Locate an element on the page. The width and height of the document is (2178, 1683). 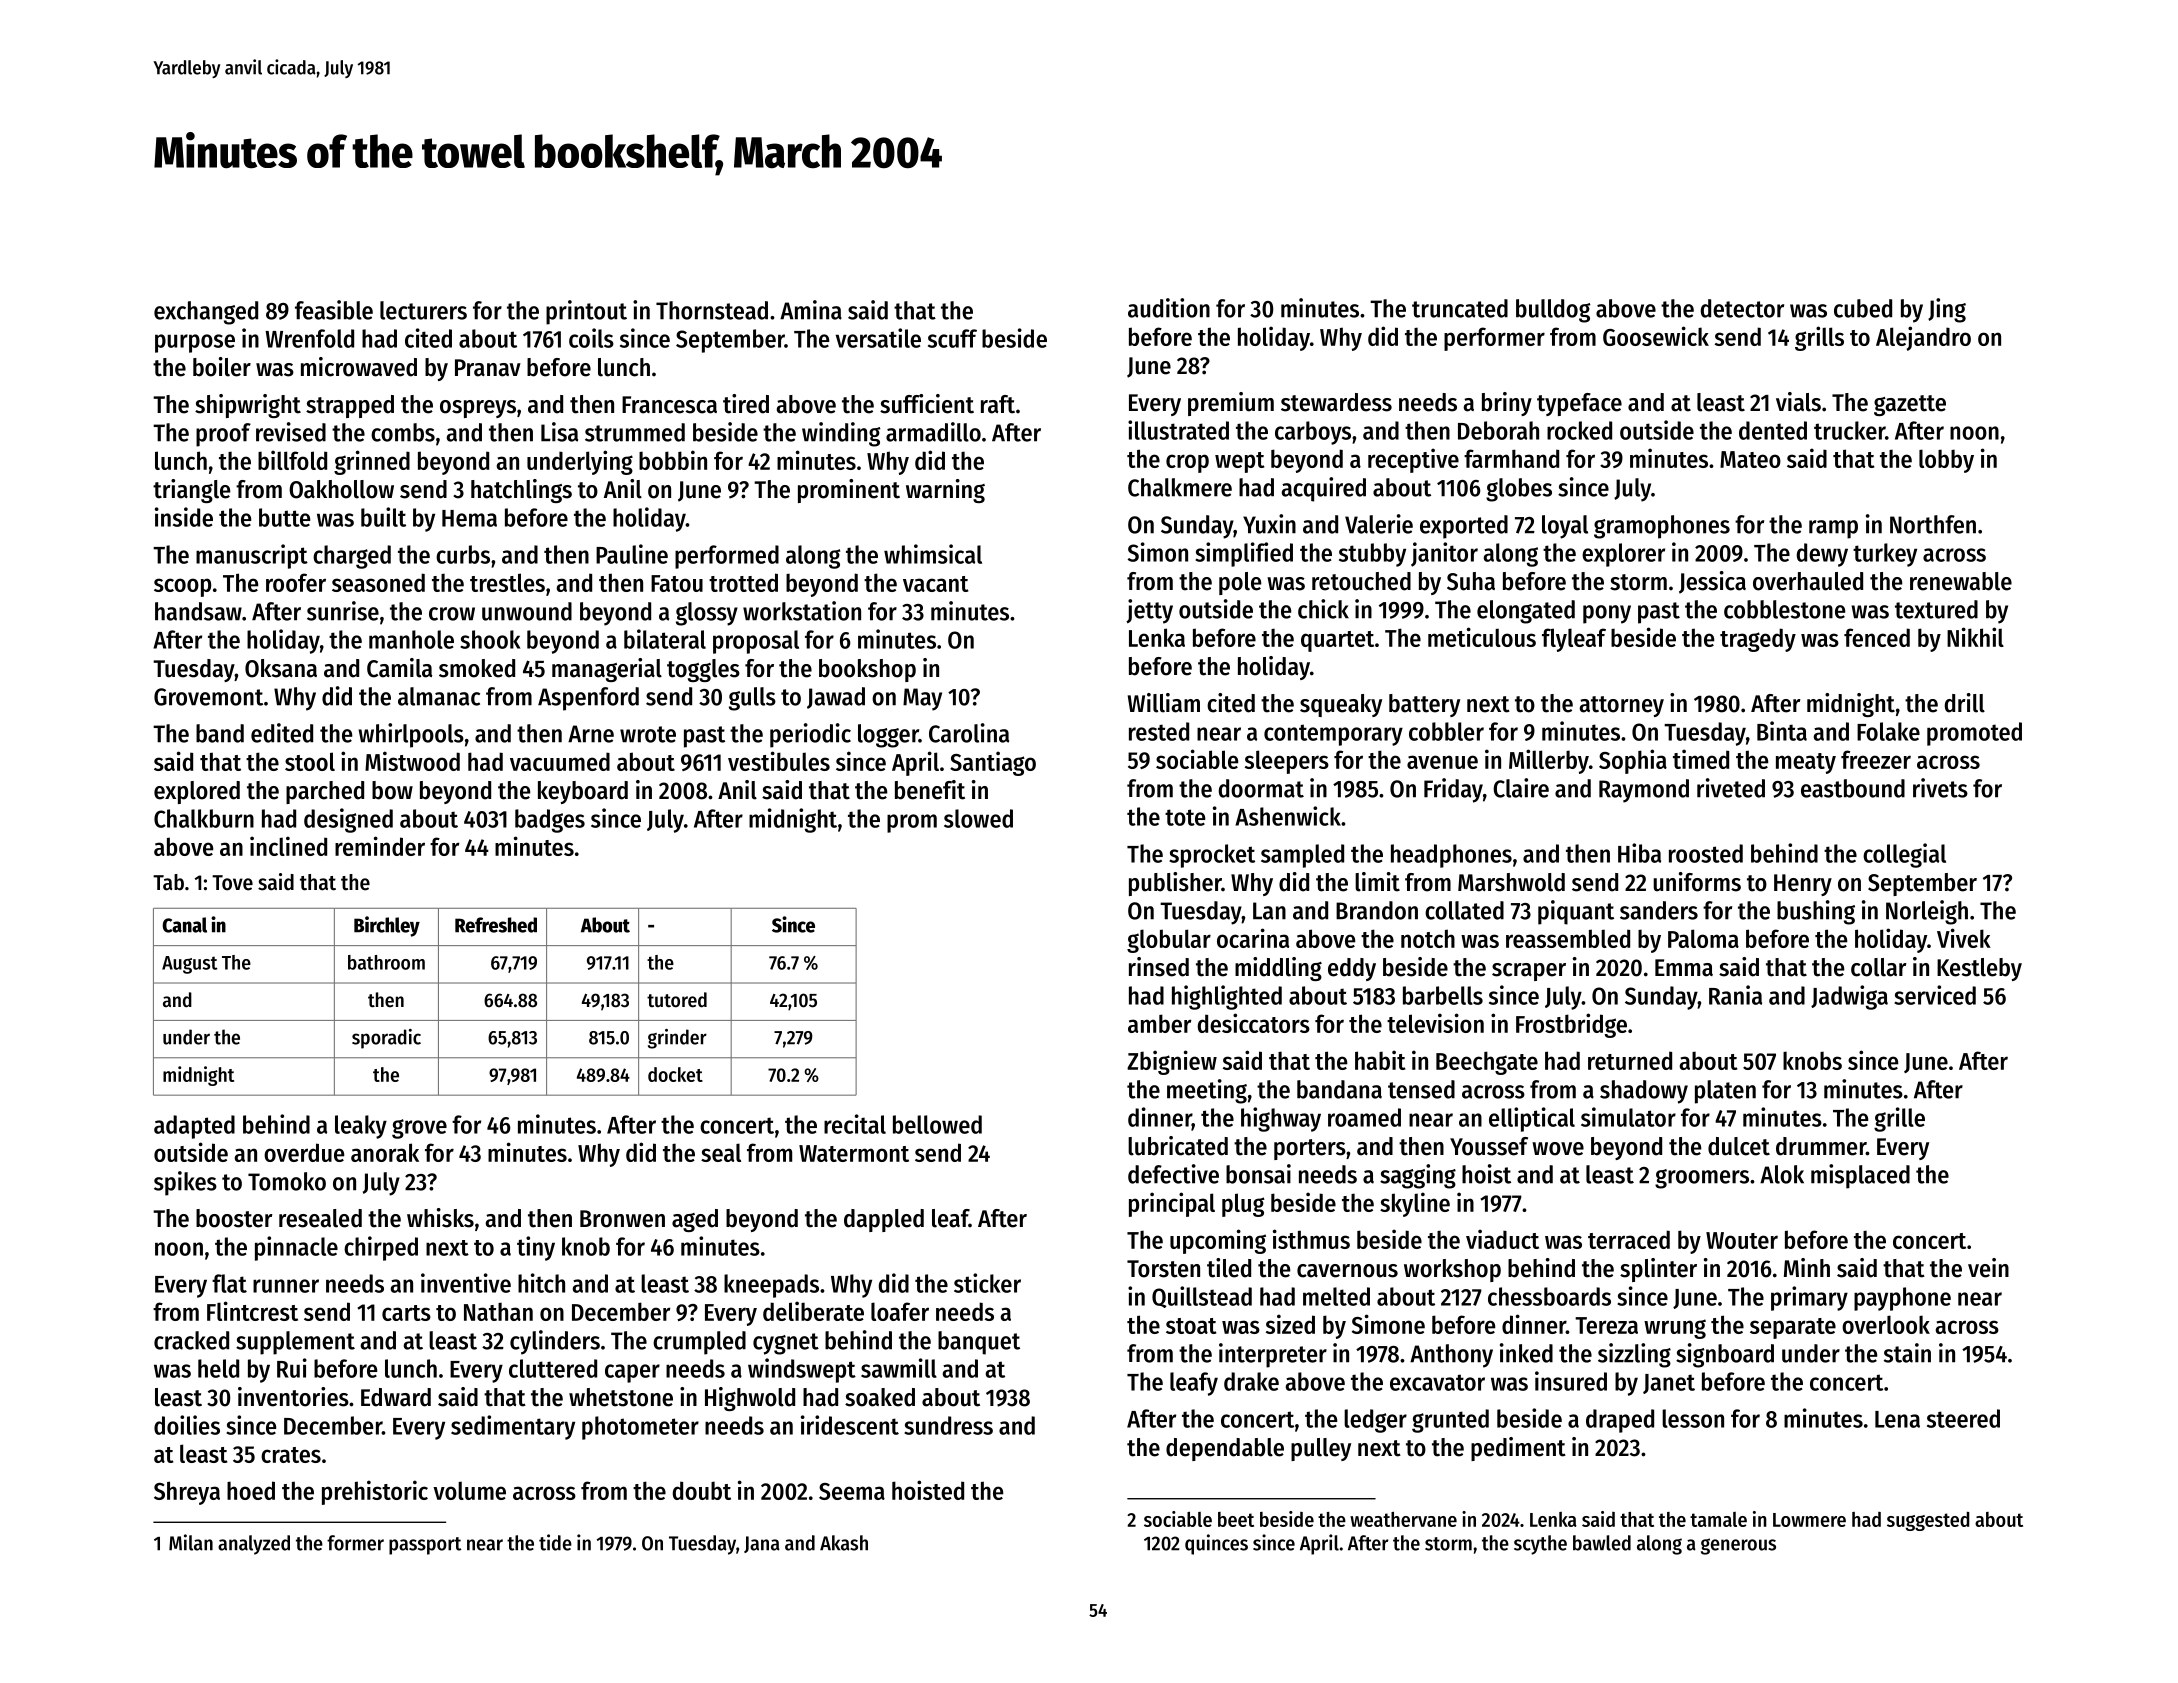
Hiba is located at coordinates (1639, 853).
